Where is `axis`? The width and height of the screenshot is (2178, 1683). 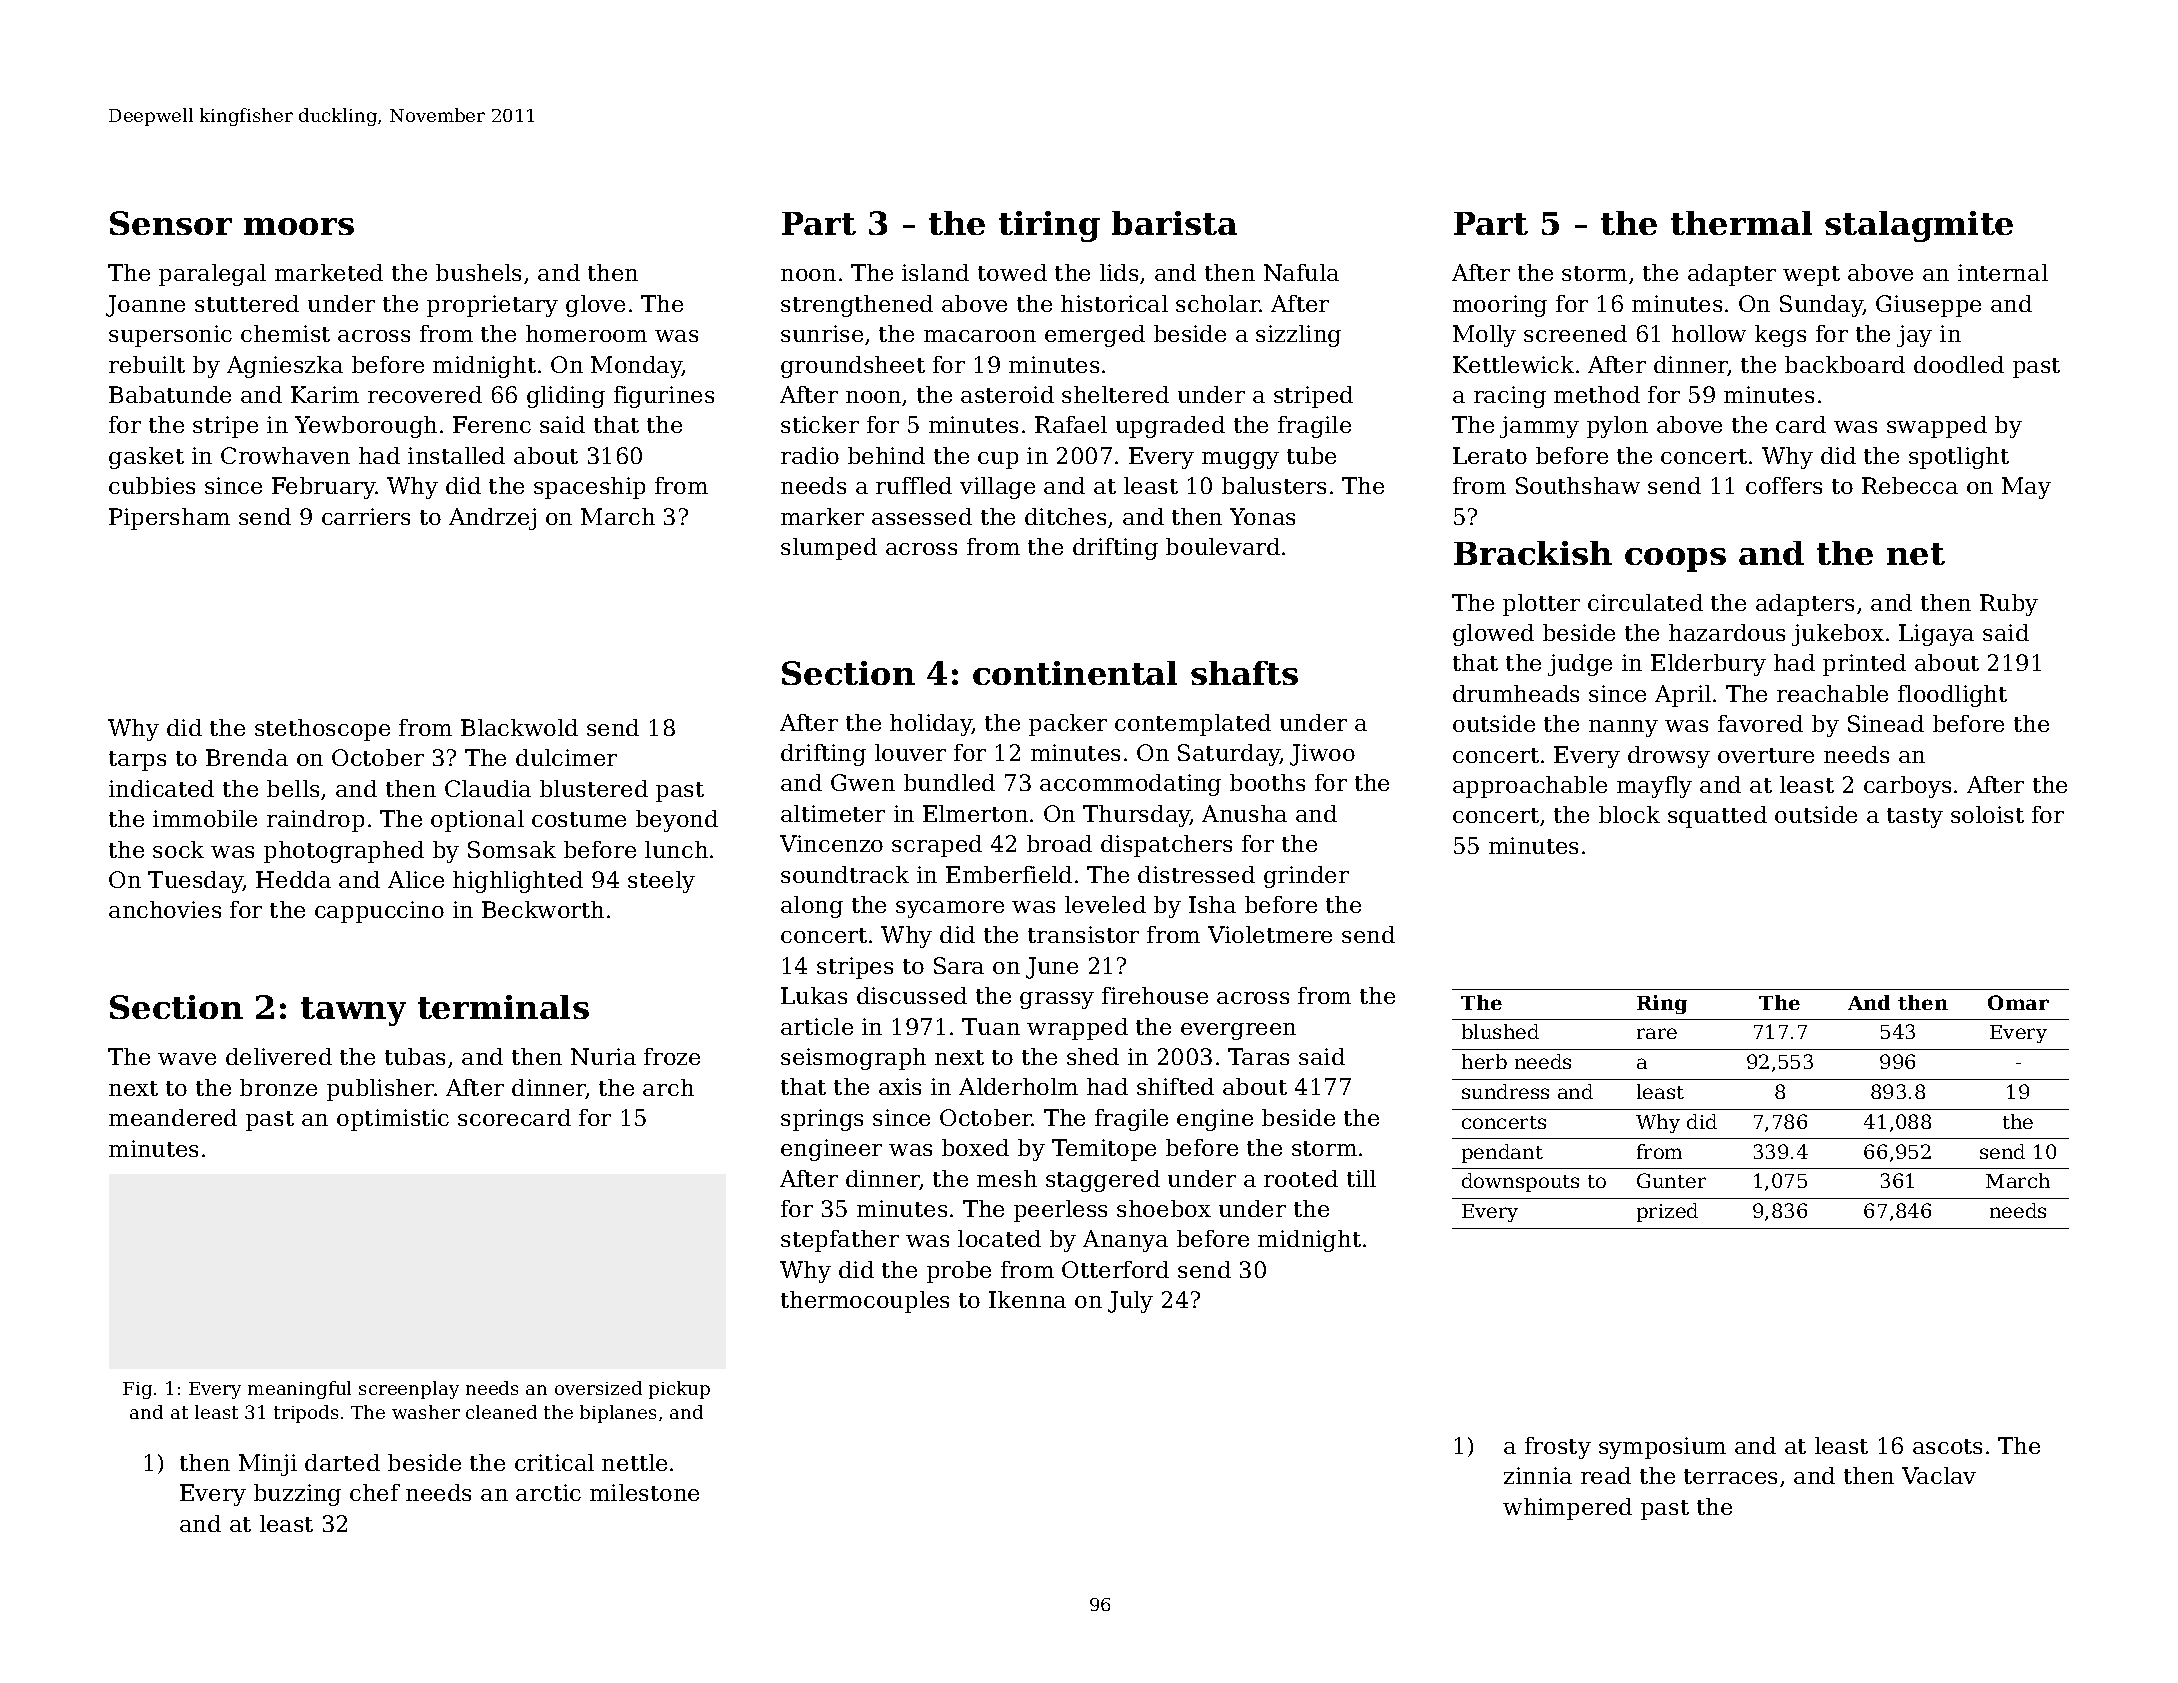 axis is located at coordinates (900, 1086).
